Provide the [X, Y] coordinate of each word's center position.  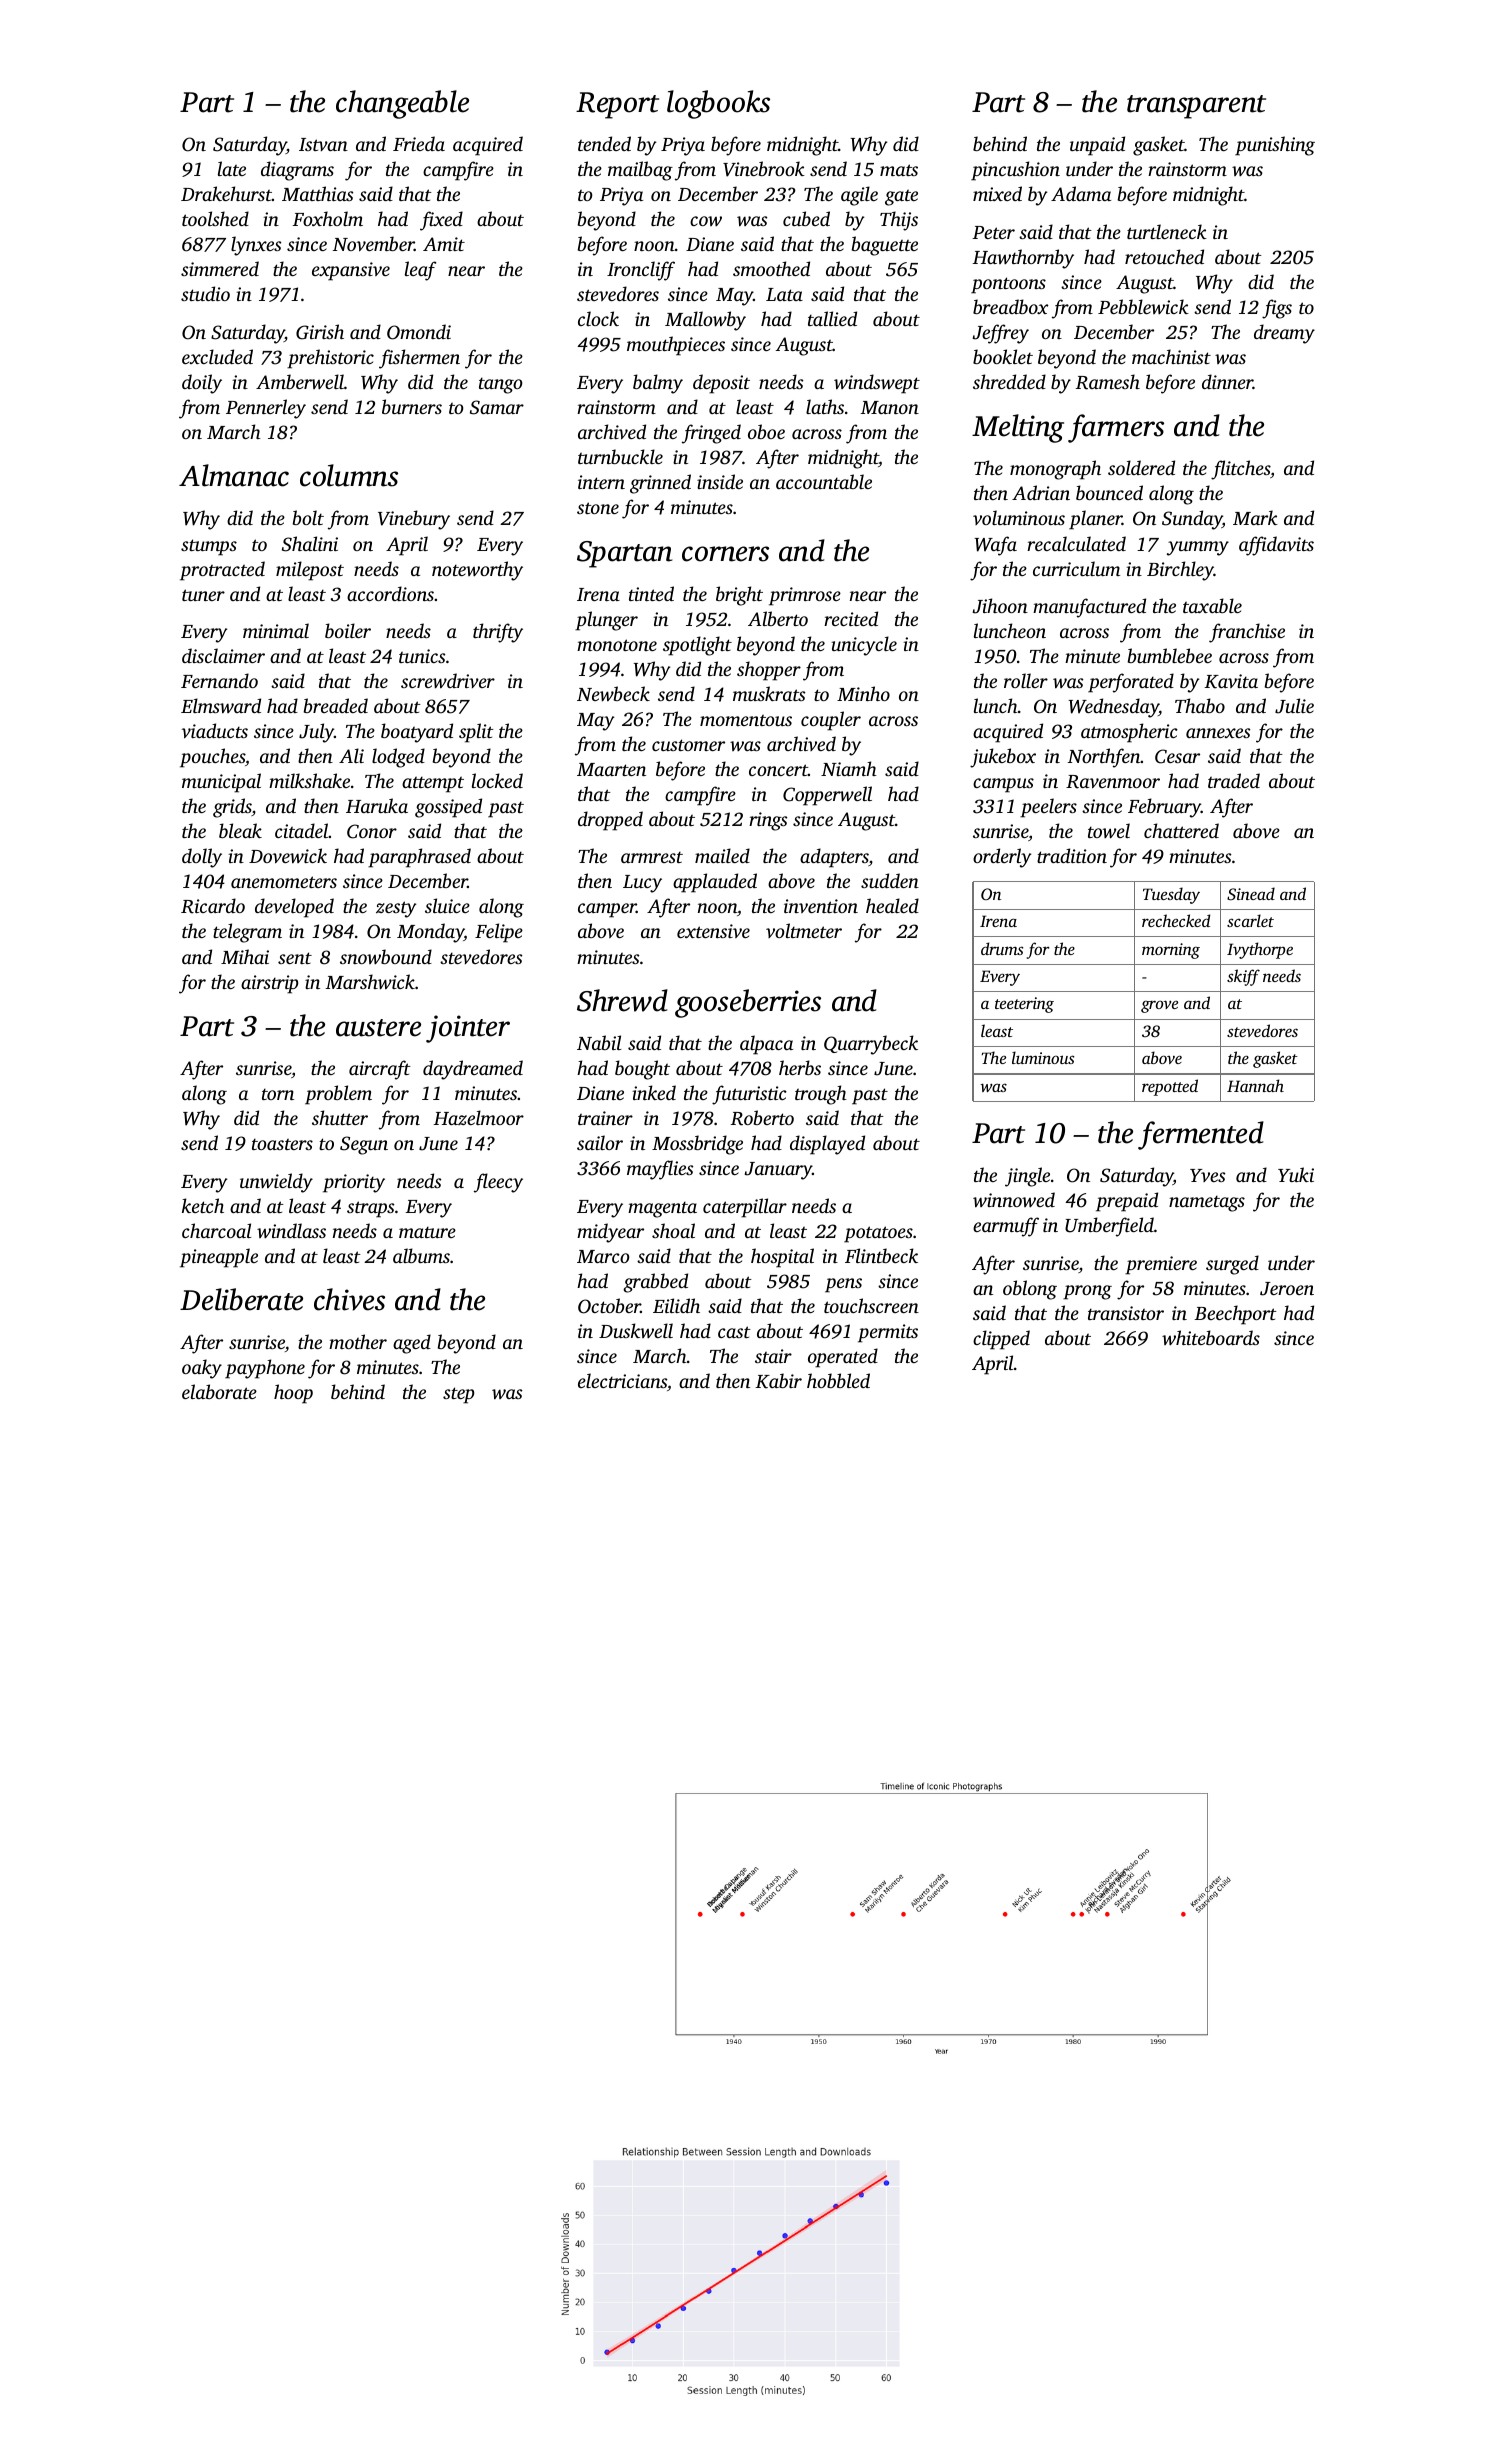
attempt [433, 785]
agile [859, 196]
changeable [402, 104]
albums [421, 1255]
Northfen [1104, 758]
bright [739, 596]
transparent [1196, 107]
